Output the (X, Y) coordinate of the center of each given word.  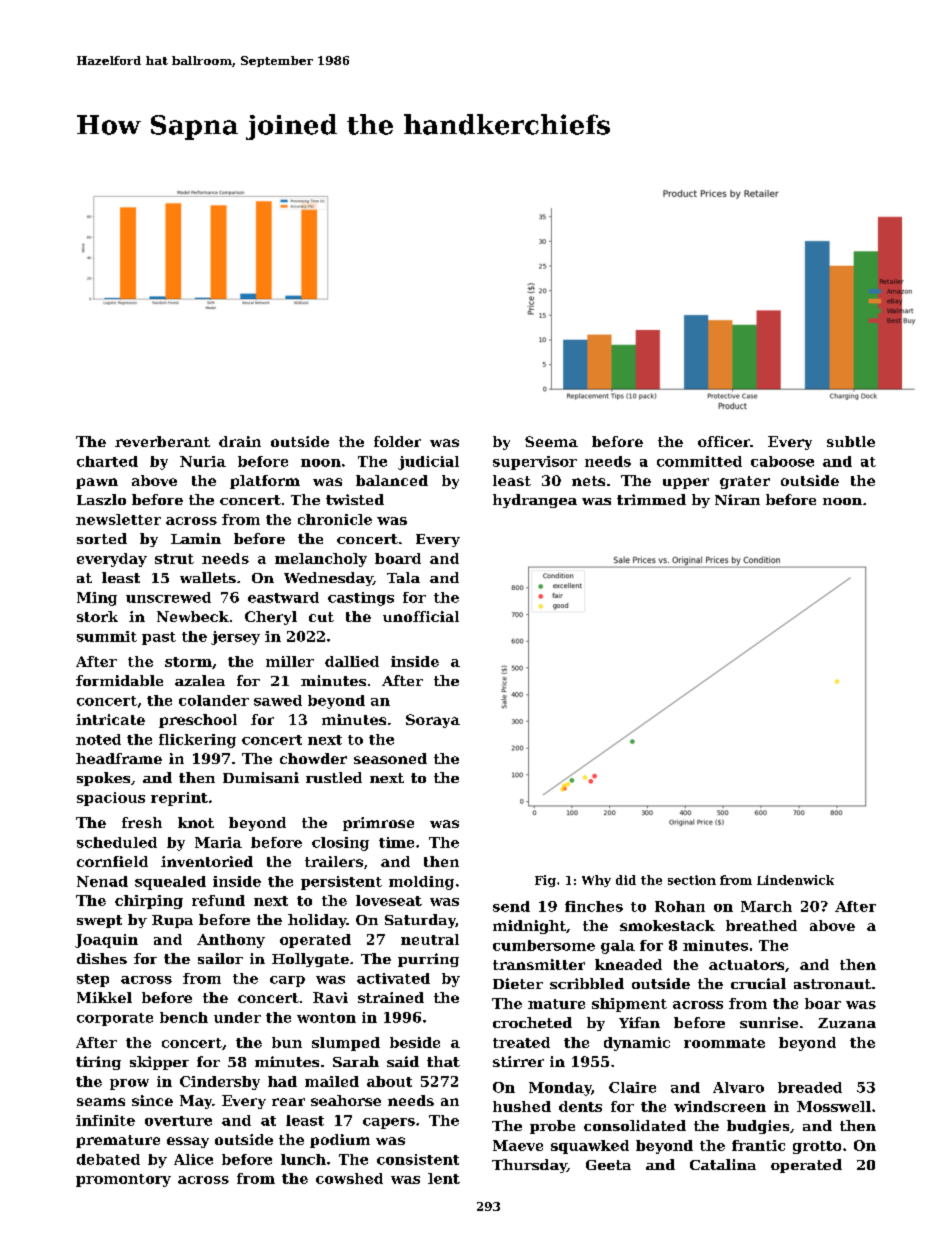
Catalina (723, 1164)
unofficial (421, 616)
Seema (551, 441)
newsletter (118, 519)
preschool (198, 721)
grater (745, 482)
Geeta (608, 1165)
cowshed (349, 1178)
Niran (737, 499)
